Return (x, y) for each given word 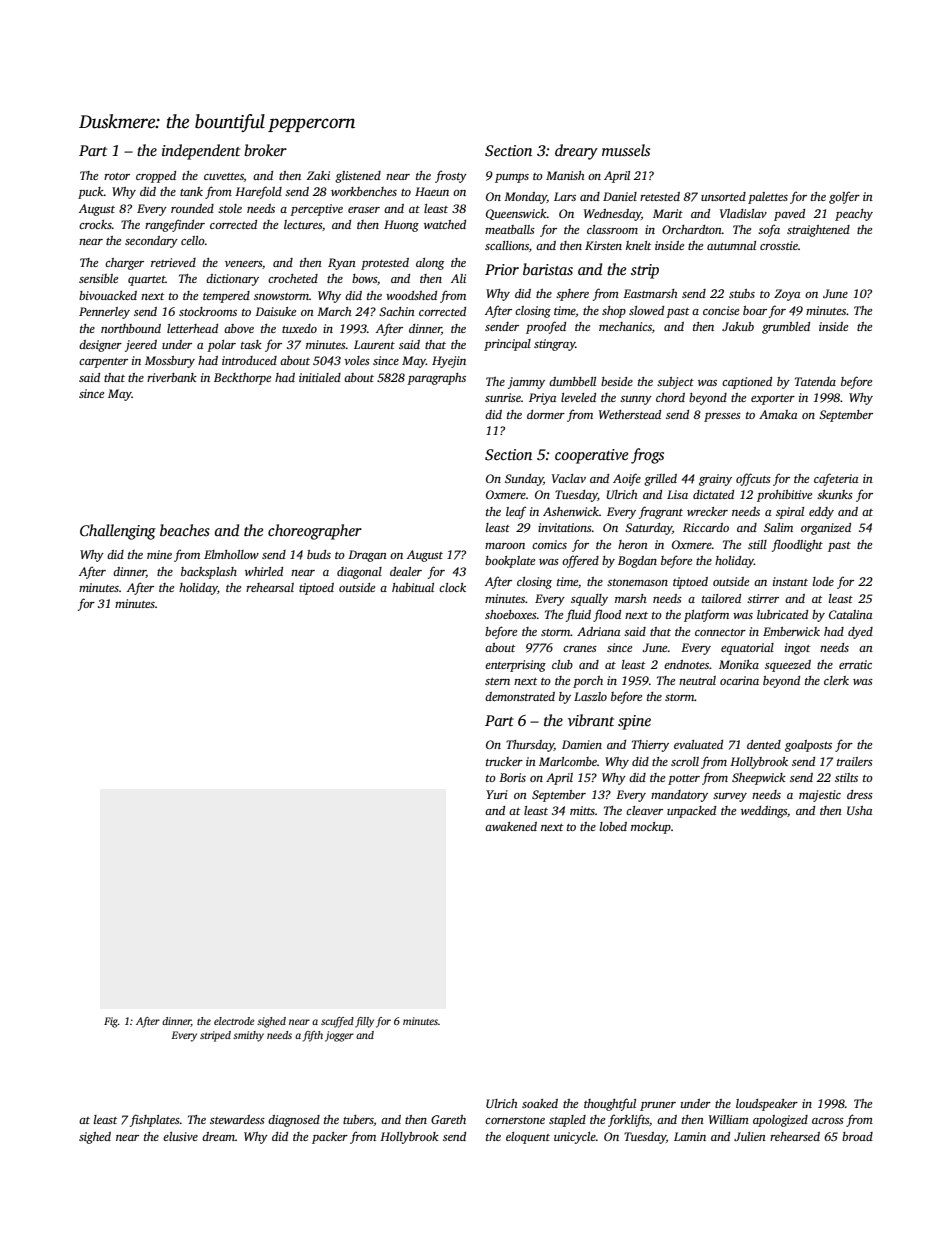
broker (265, 150)
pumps (512, 178)
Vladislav (743, 213)
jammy (526, 383)
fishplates (155, 1120)
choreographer (315, 532)
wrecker (707, 511)
